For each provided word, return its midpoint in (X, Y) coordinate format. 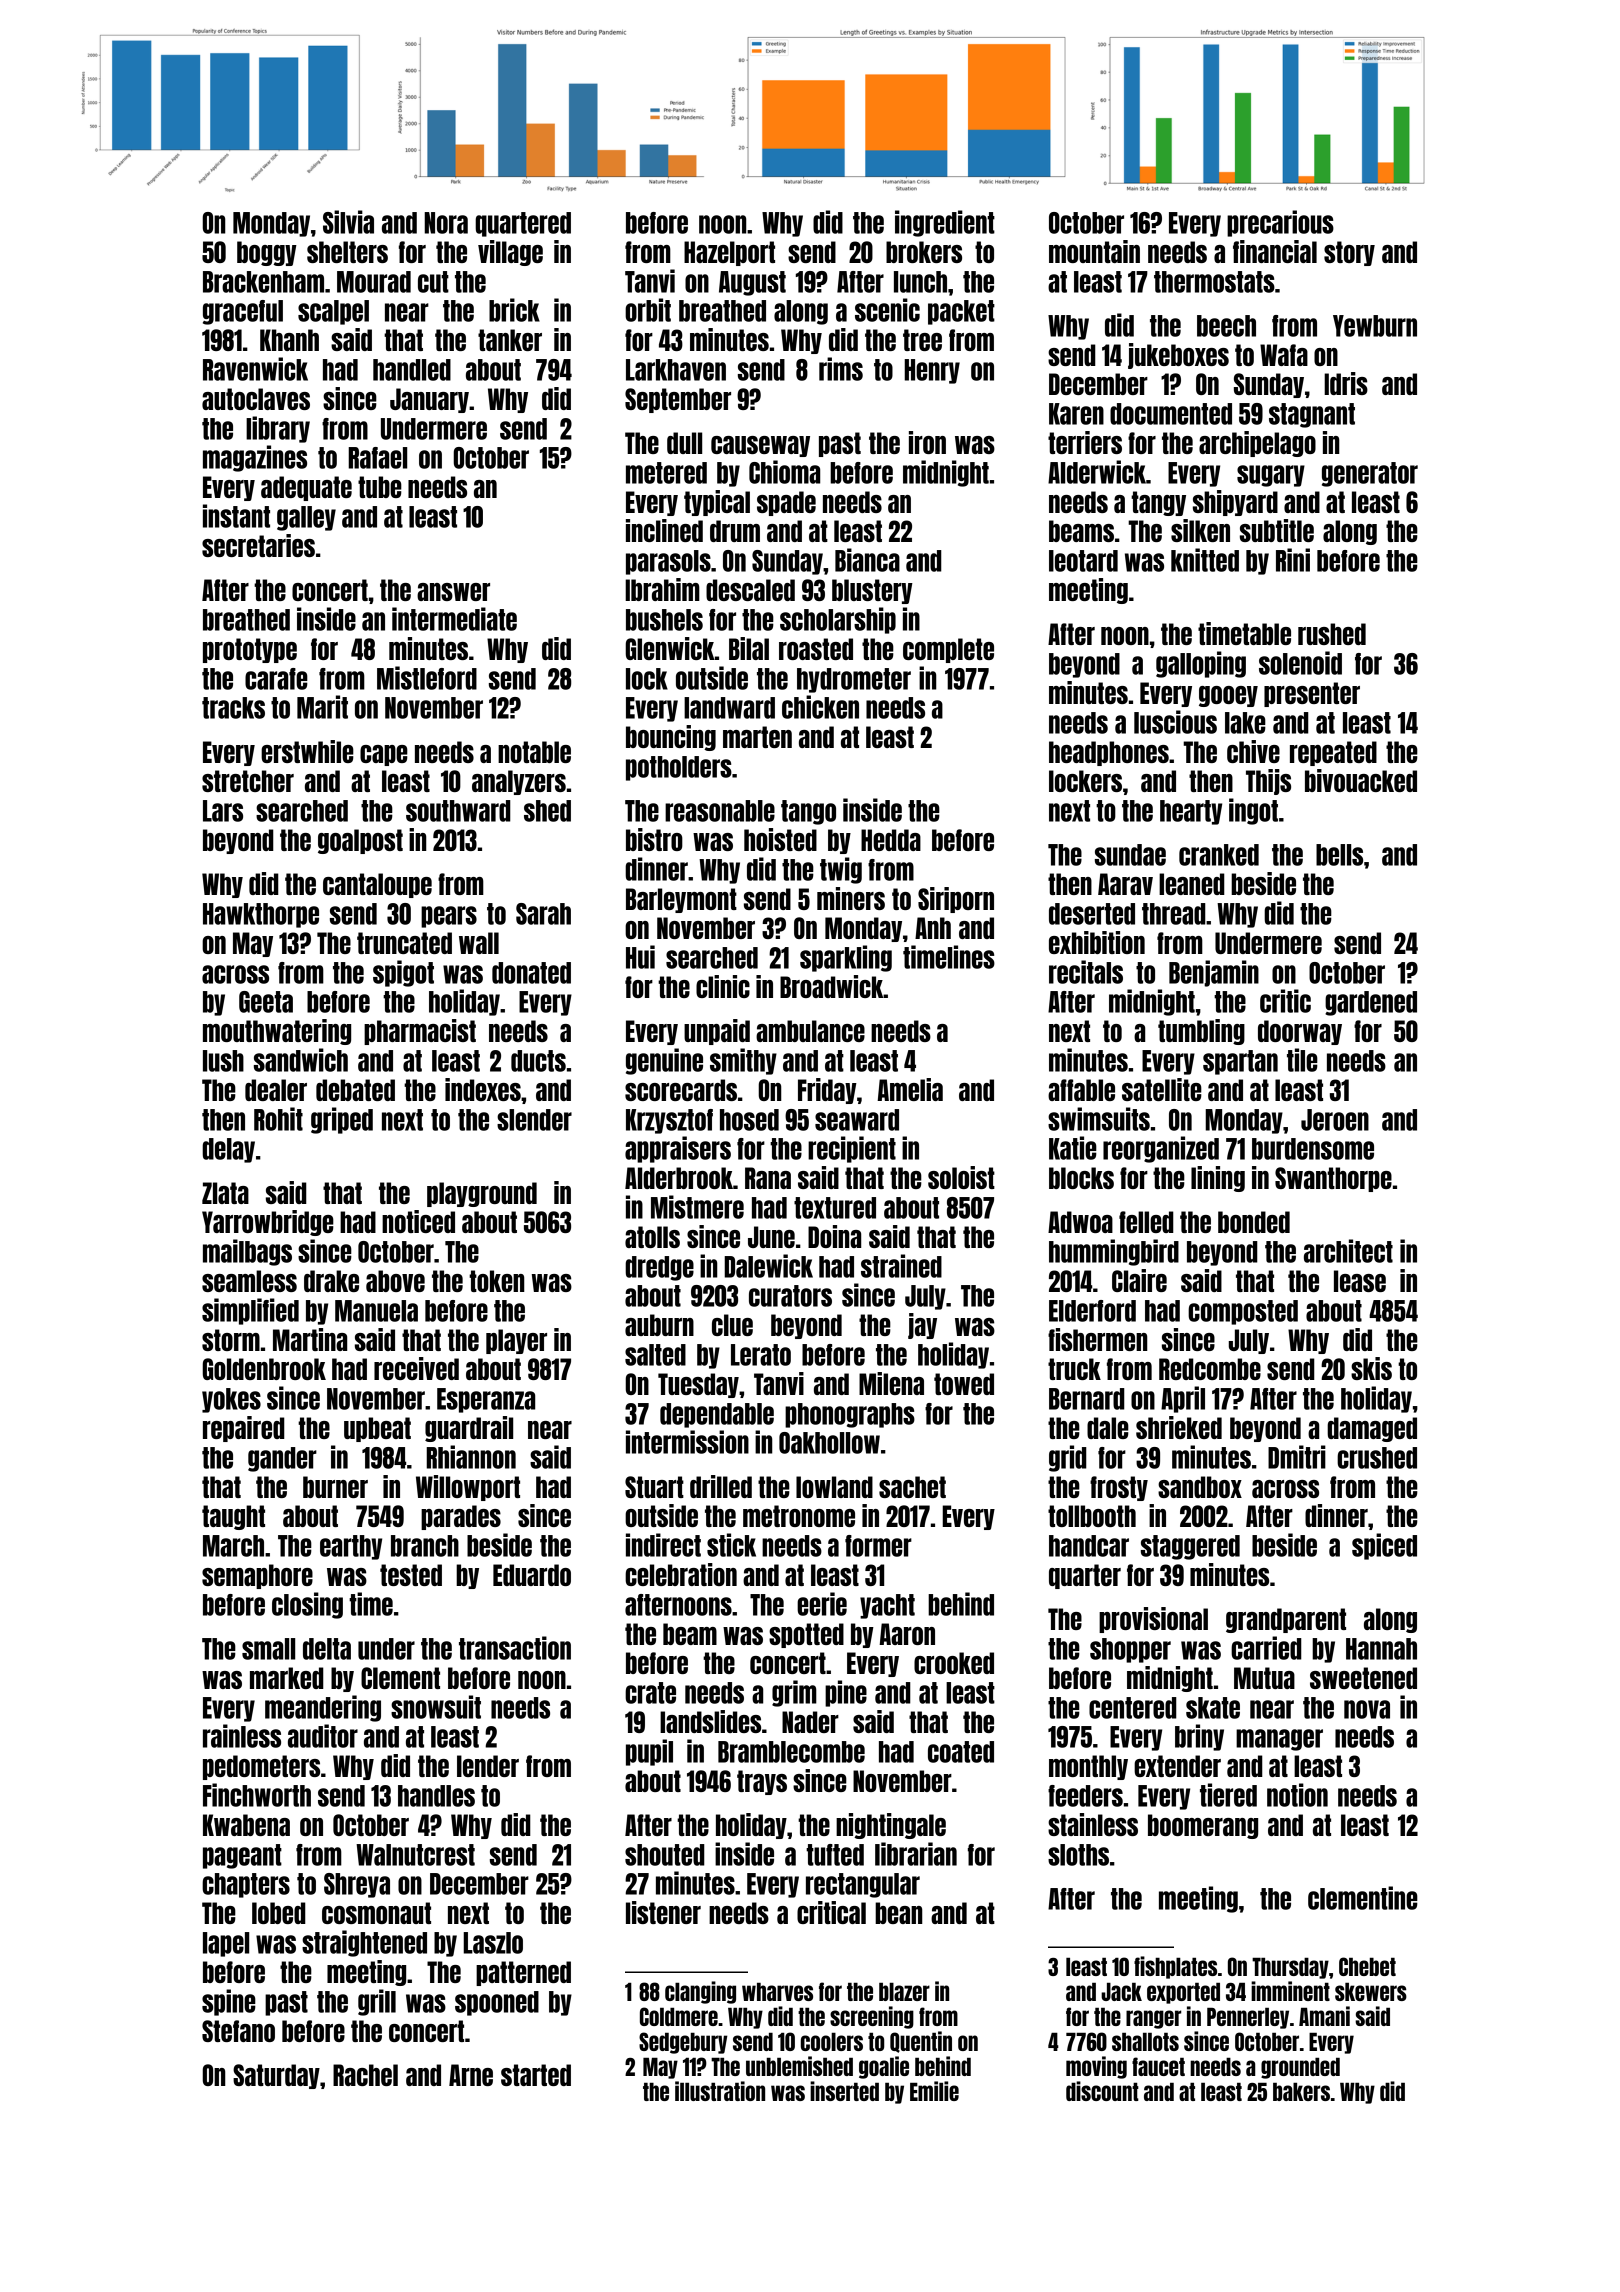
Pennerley (1248, 2018)
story (1349, 253)
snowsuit (436, 1707)
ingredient (945, 223)
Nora (446, 223)
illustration (720, 2091)
